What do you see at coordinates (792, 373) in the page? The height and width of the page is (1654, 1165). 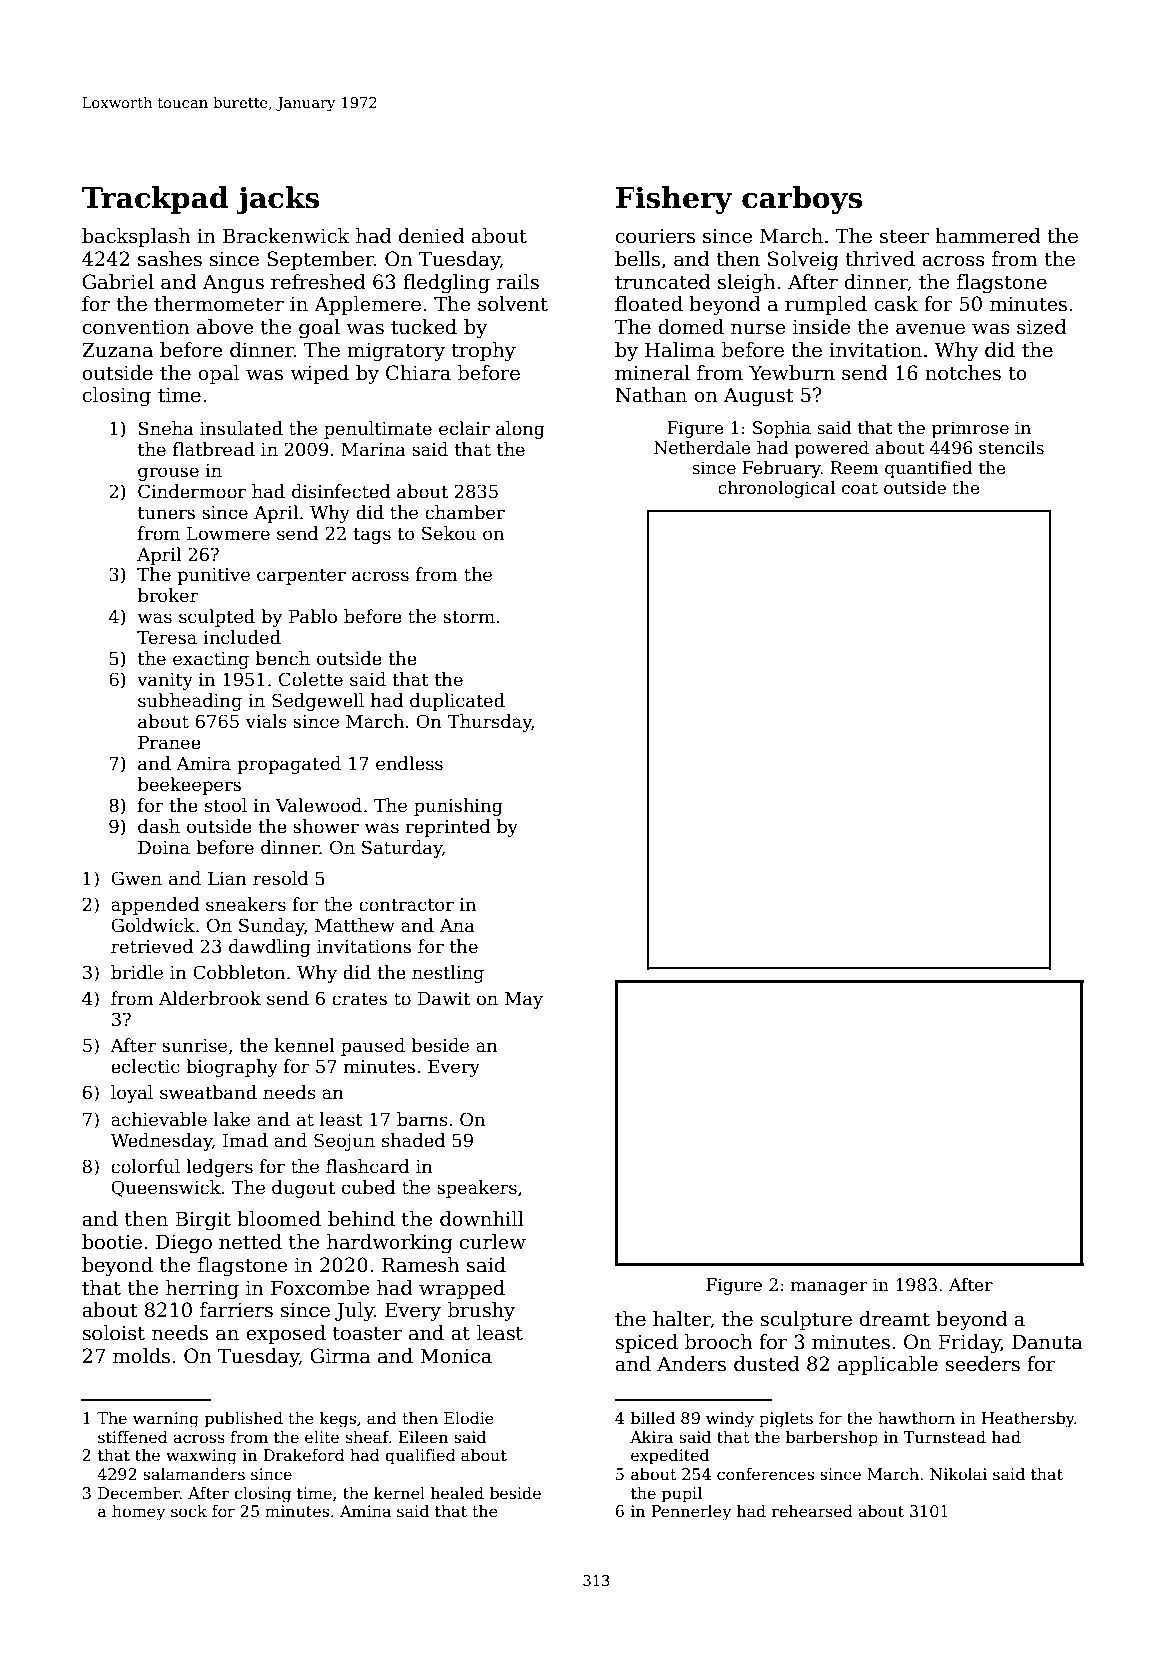 I see `Yewburn` at bounding box center [792, 373].
